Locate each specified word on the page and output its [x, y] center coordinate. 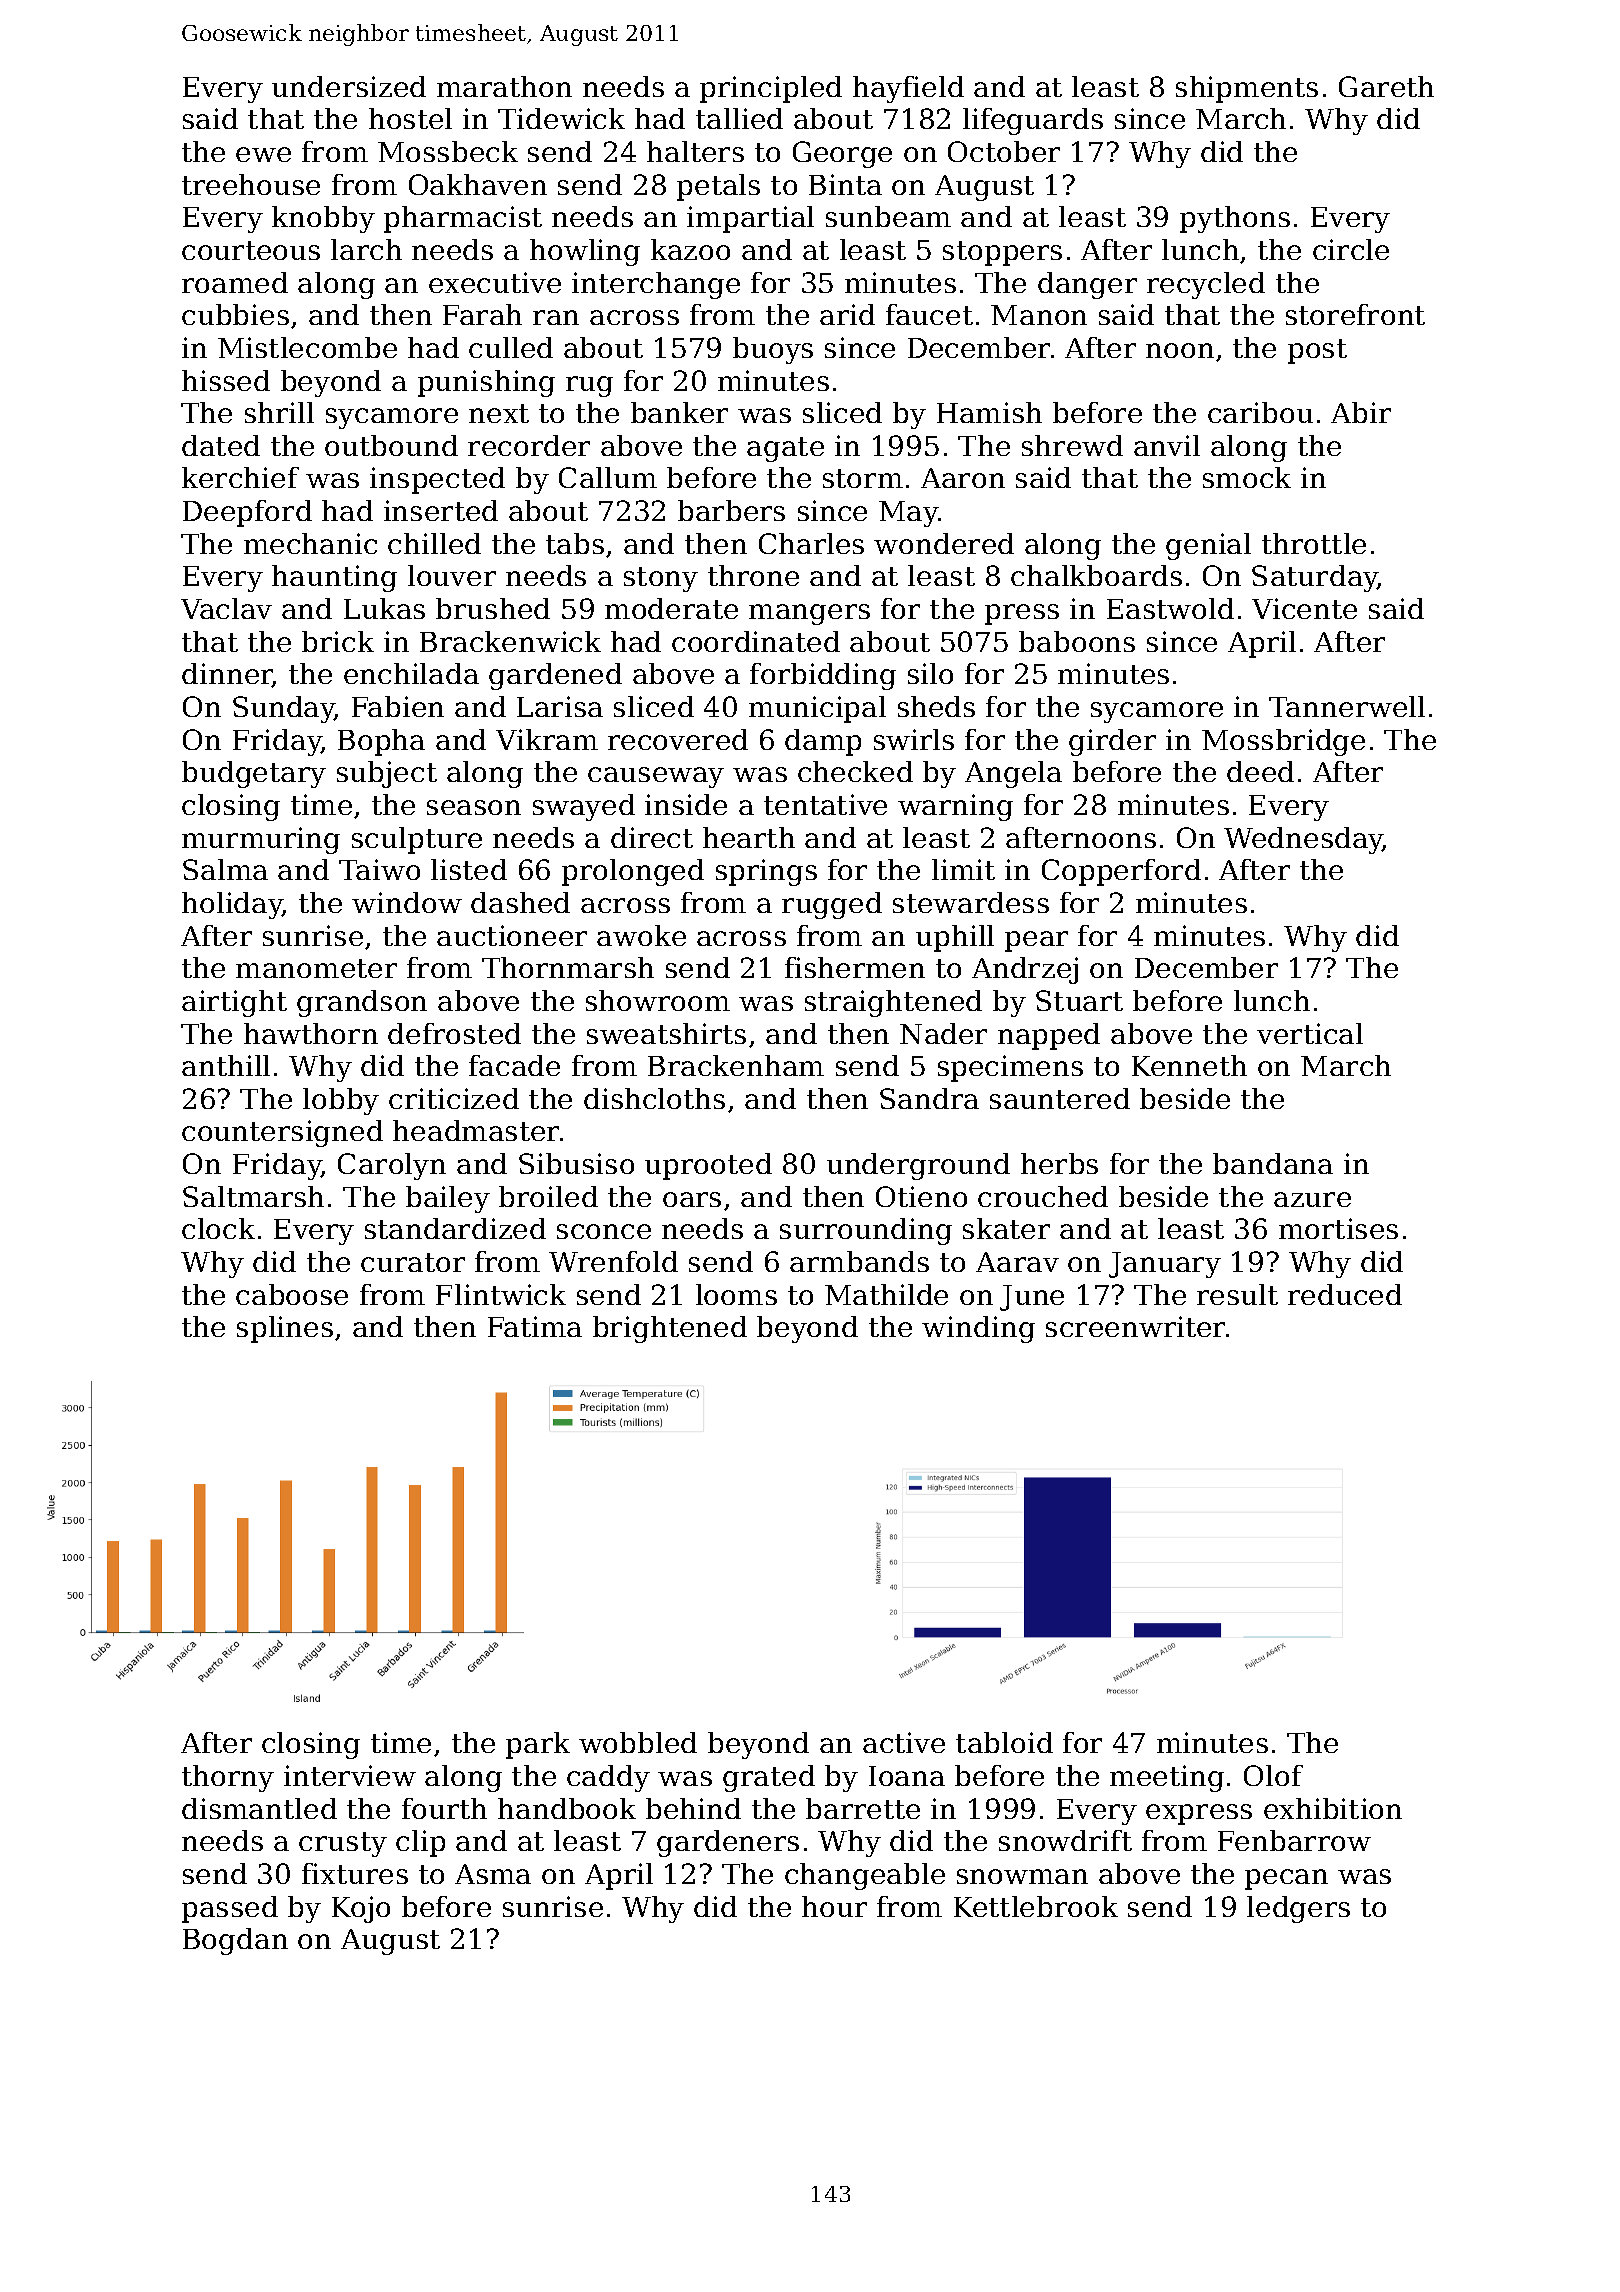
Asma [493, 1874]
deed [1260, 771]
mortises [1338, 1228]
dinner [227, 675]
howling [585, 252]
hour [834, 1906]
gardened [555, 676]
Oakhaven [478, 184]
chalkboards [1096, 575]
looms [736, 1294]
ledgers [1298, 1909]
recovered [678, 739]
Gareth [1386, 86]
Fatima [535, 1326]
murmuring [261, 840]
